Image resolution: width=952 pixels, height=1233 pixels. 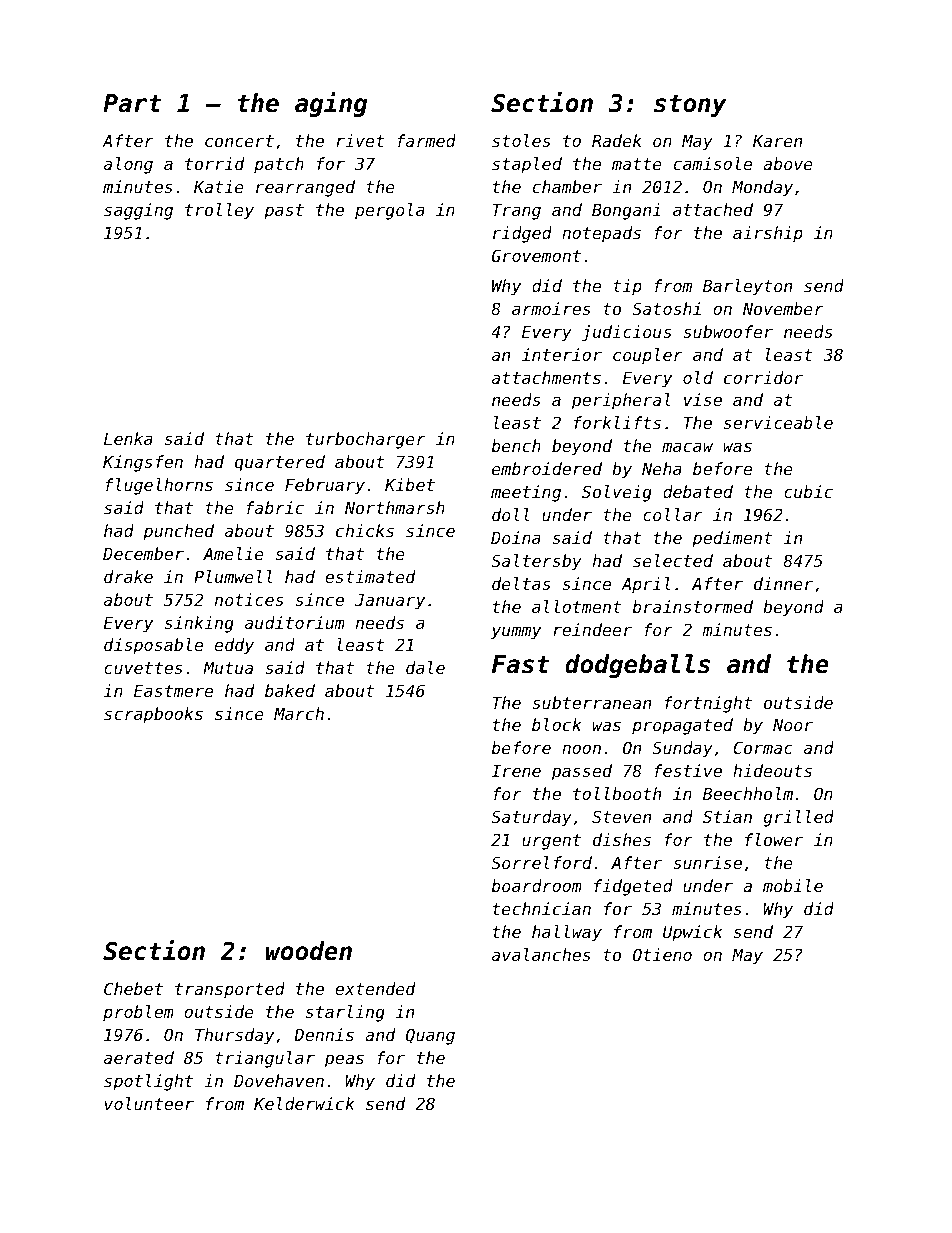 I want to click on Chebet, so click(x=133, y=988).
